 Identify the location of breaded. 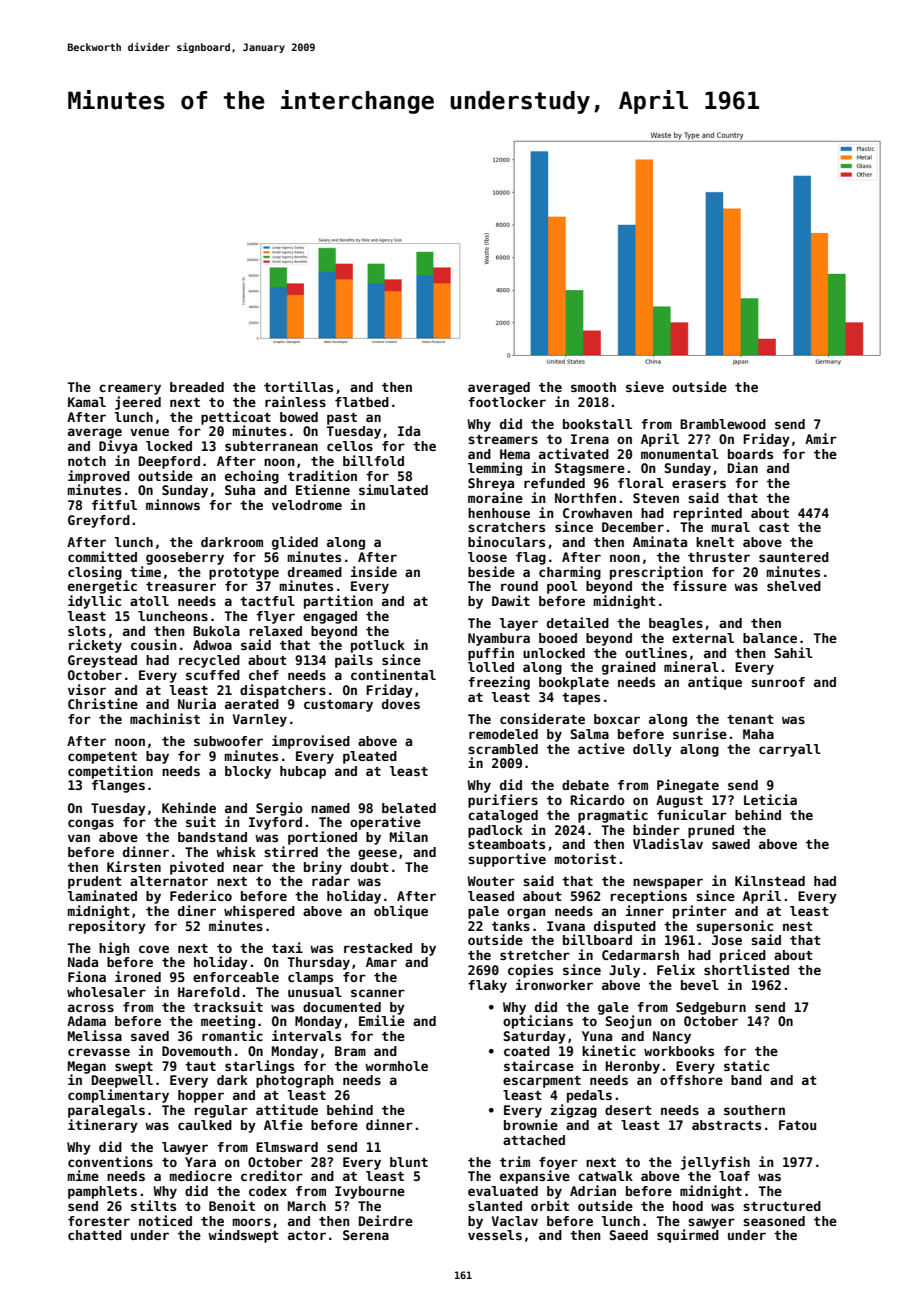
(197, 387).
